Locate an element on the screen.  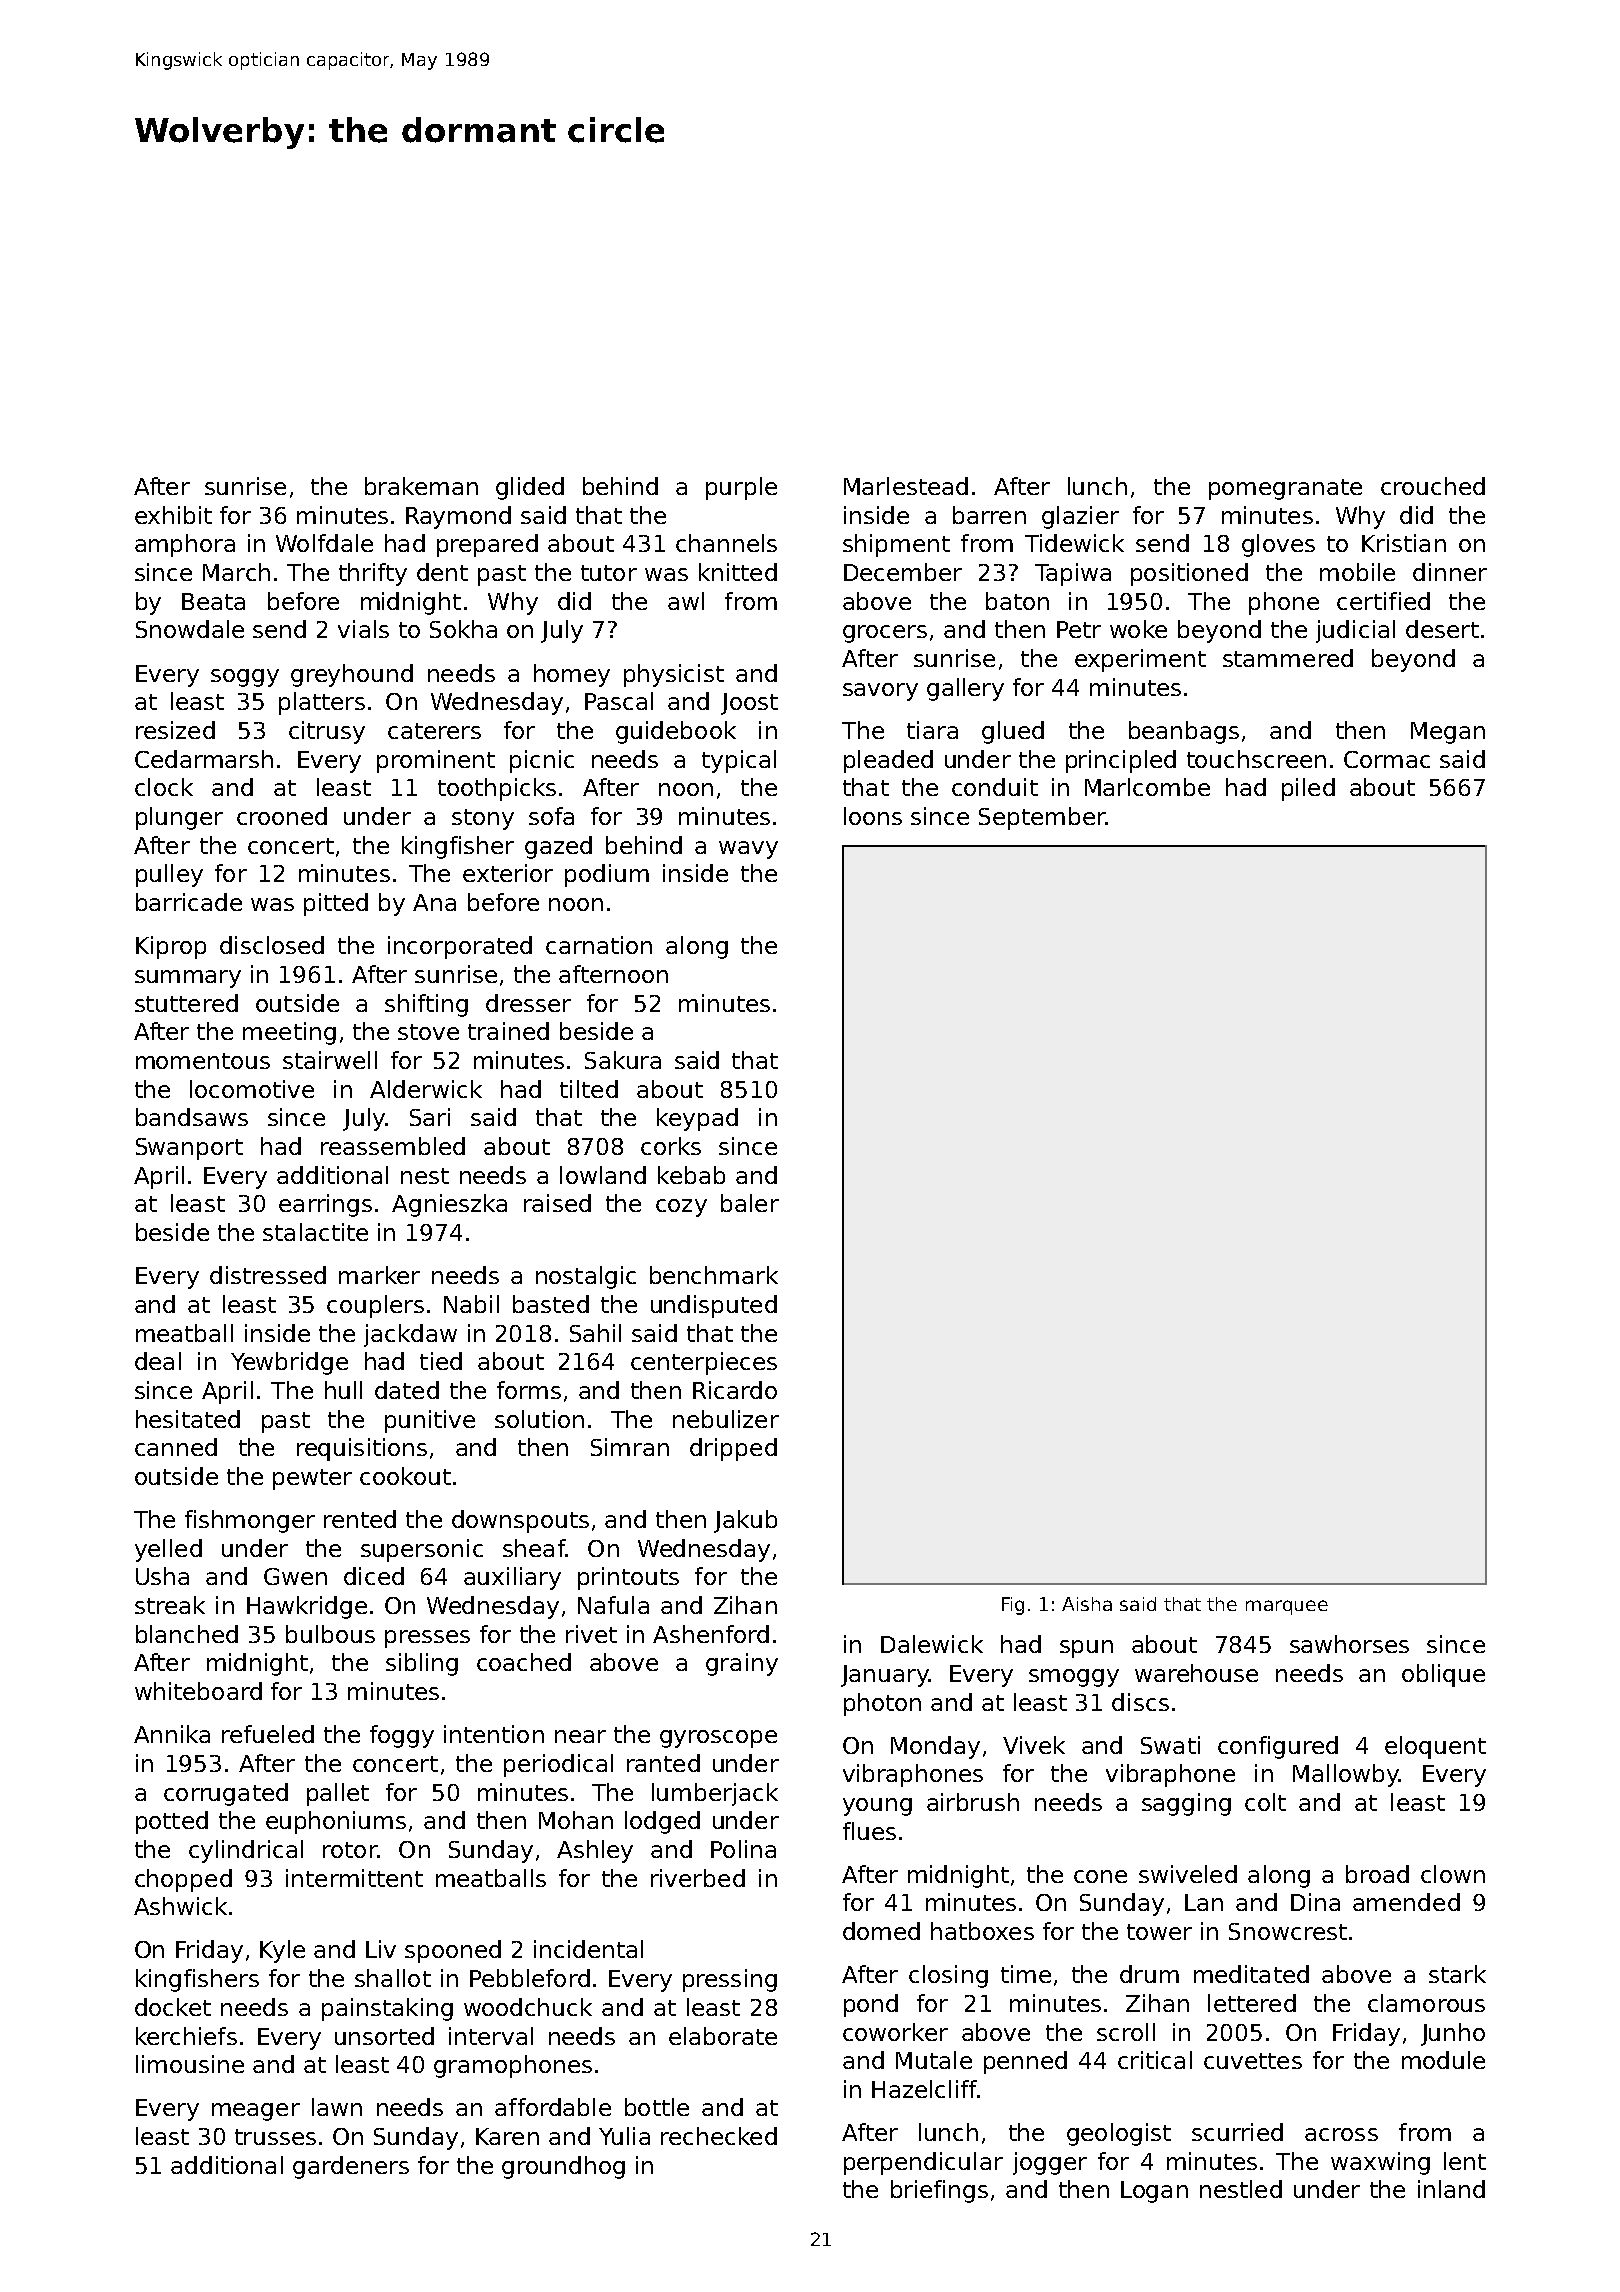
crouched is located at coordinates (1433, 486).
